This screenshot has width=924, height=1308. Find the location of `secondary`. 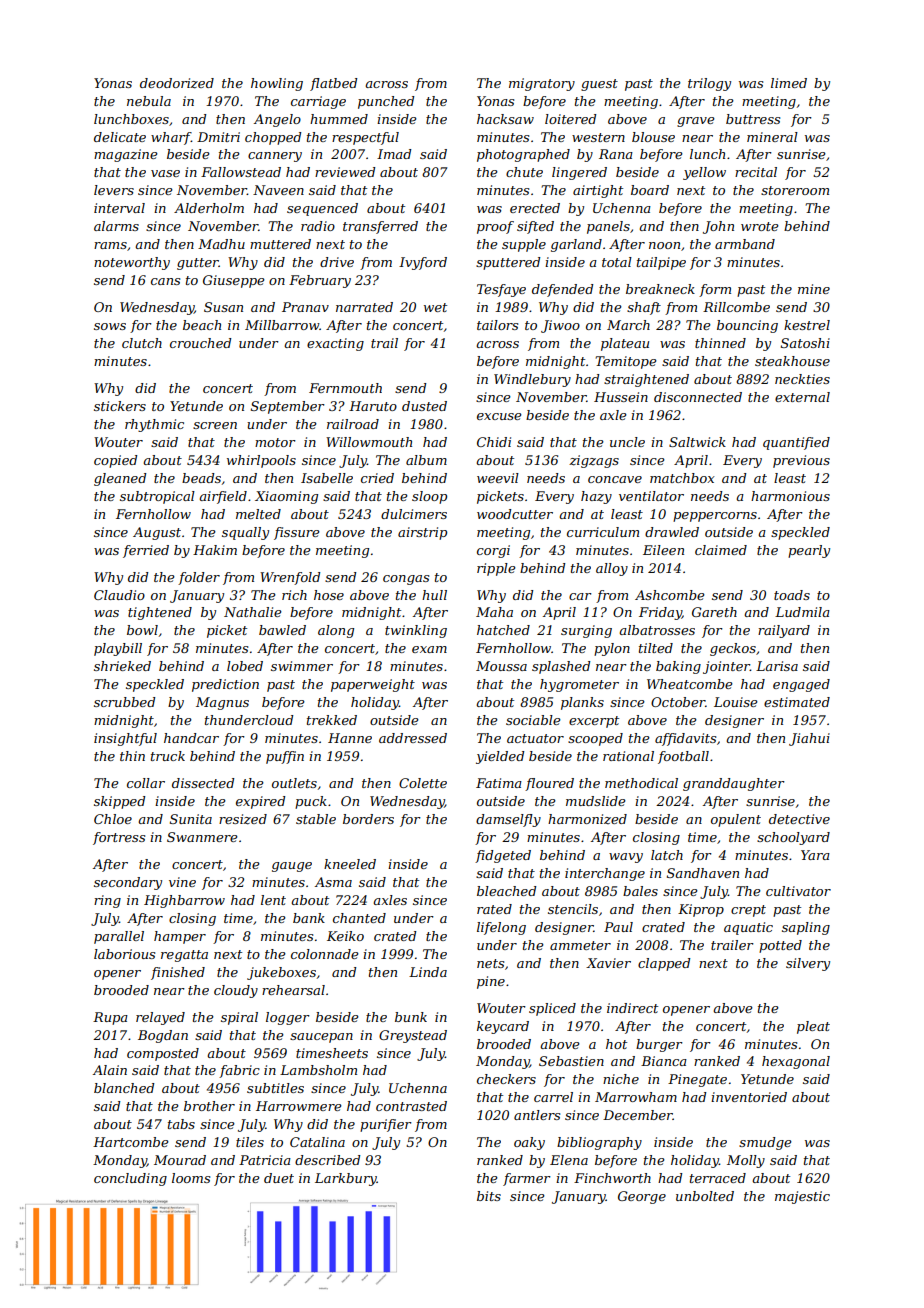

secondary is located at coordinates (128, 883).
